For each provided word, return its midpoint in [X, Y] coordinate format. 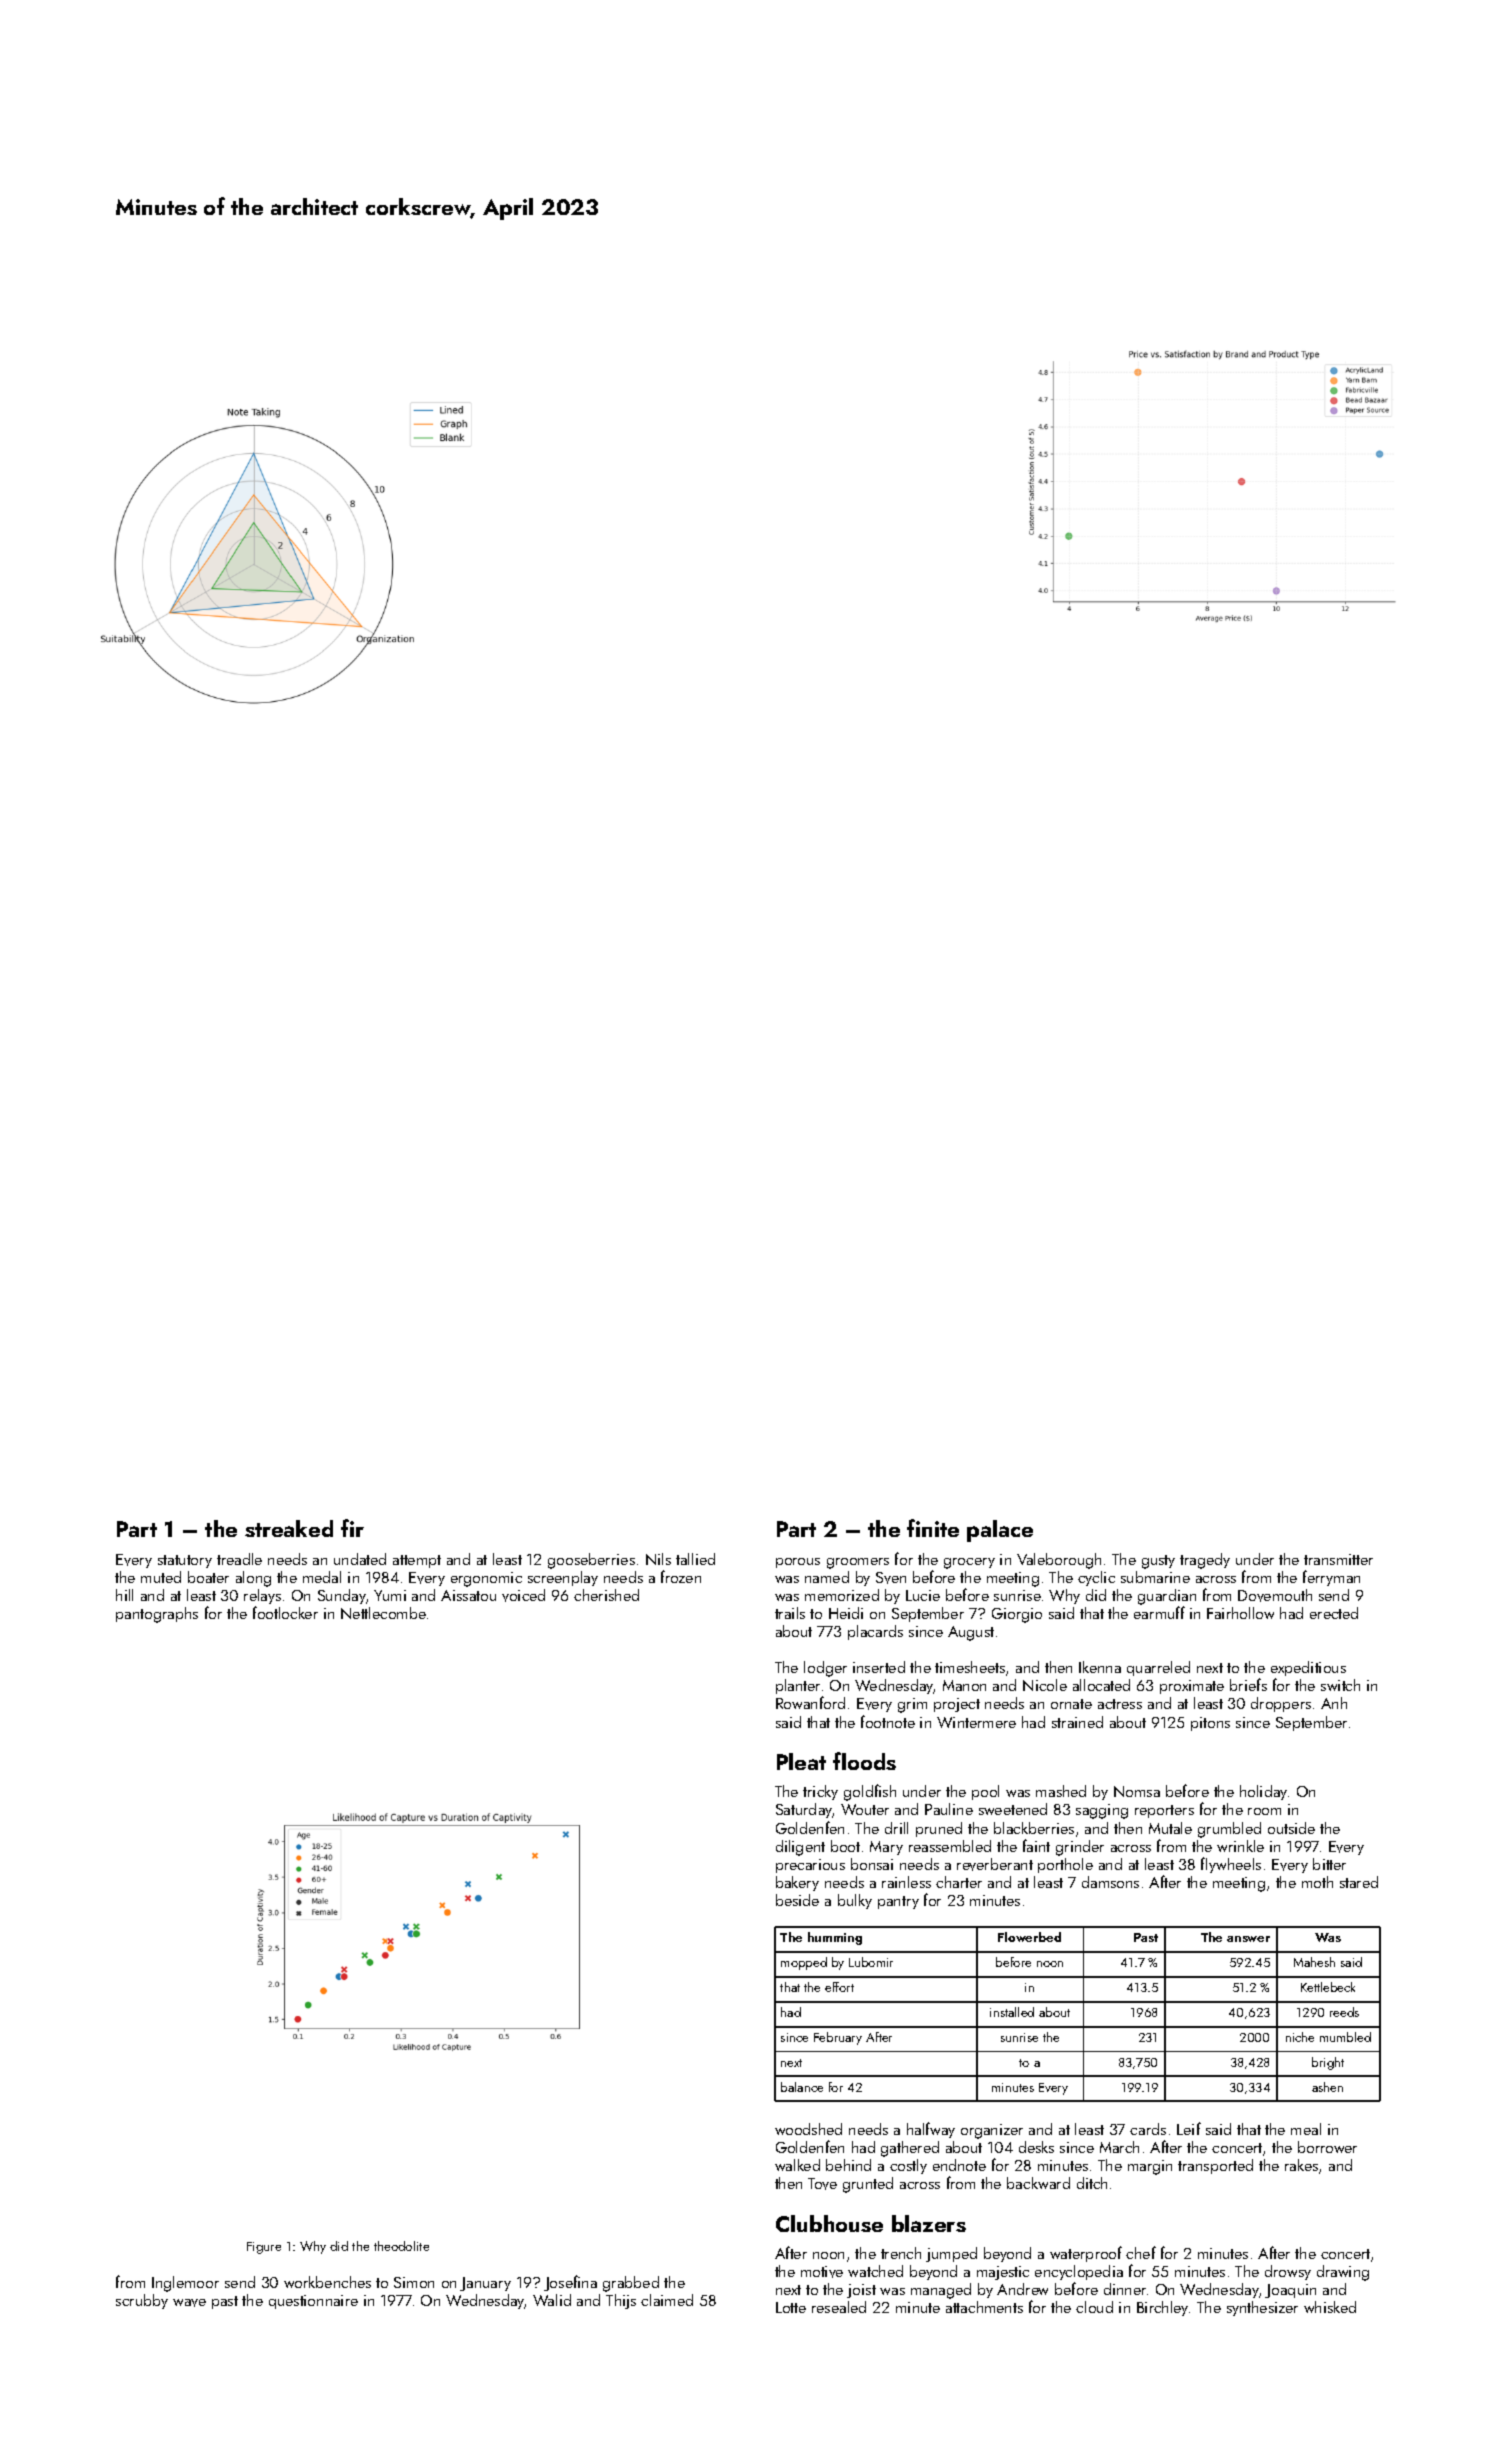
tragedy [1205, 1561]
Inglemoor [185, 2284]
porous [798, 1563]
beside [797, 1900]
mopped [804, 1963]
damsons [1110, 1882]
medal [322, 1577]
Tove [822, 2184]
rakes [1301, 2165]
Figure [264, 2248]
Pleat [801, 1761]
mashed [1061, 1791]
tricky [820, 1792]
